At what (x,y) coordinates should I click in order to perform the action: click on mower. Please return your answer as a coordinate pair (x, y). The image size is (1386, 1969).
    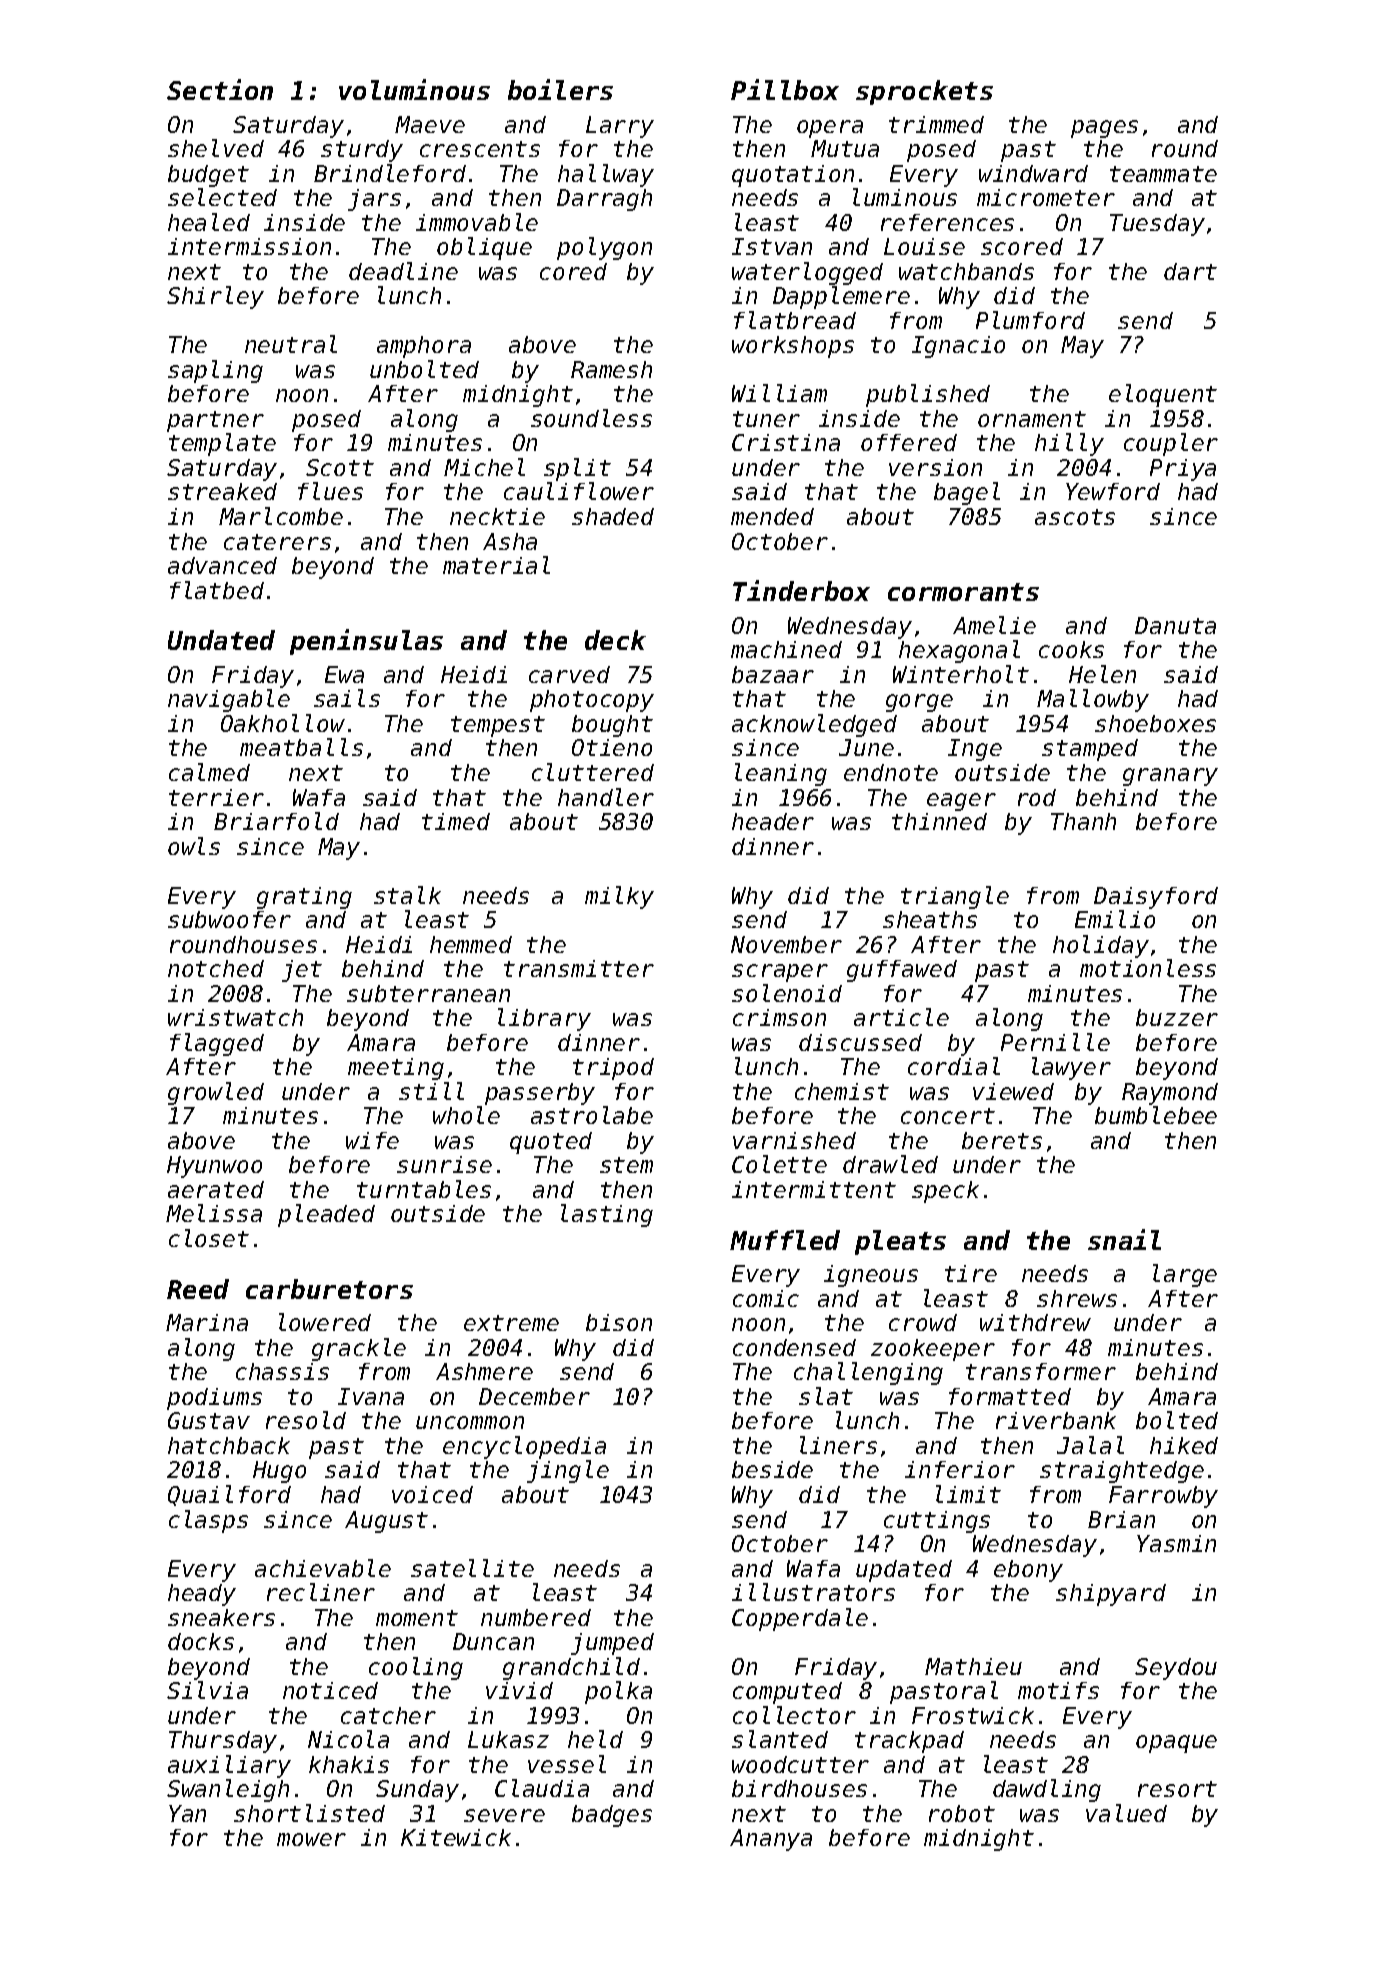
    Looking at the image, I should click on (311, 1839).
